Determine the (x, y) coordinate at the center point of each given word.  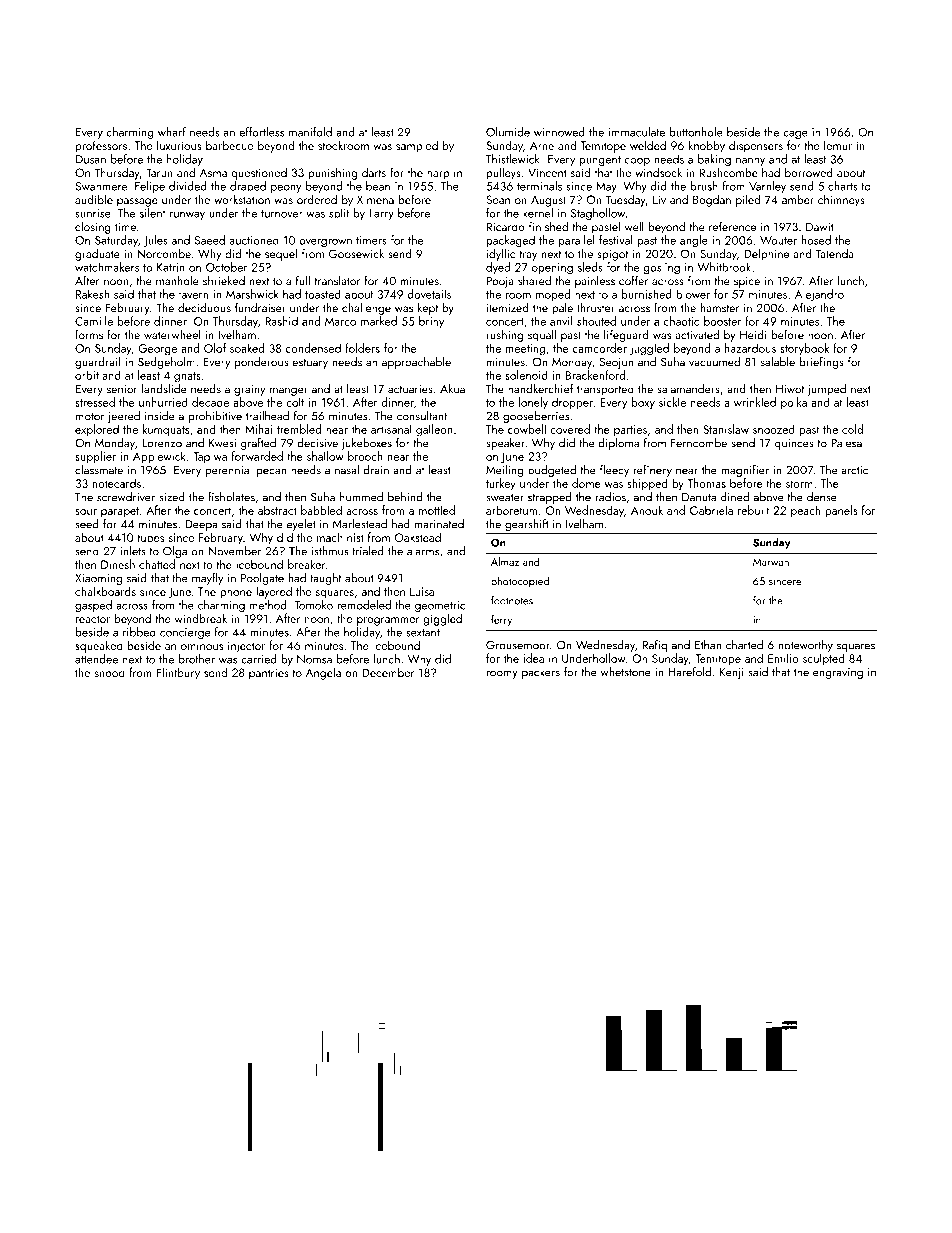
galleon (434, 430)
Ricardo (506, 226)
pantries (269, 674)
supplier (95, 457)
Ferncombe (699, 443)
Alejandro (819, 295)
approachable (416, 363)
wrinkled (755, 402)
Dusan (91, 159)
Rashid (281, 321)
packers (541, 673)
